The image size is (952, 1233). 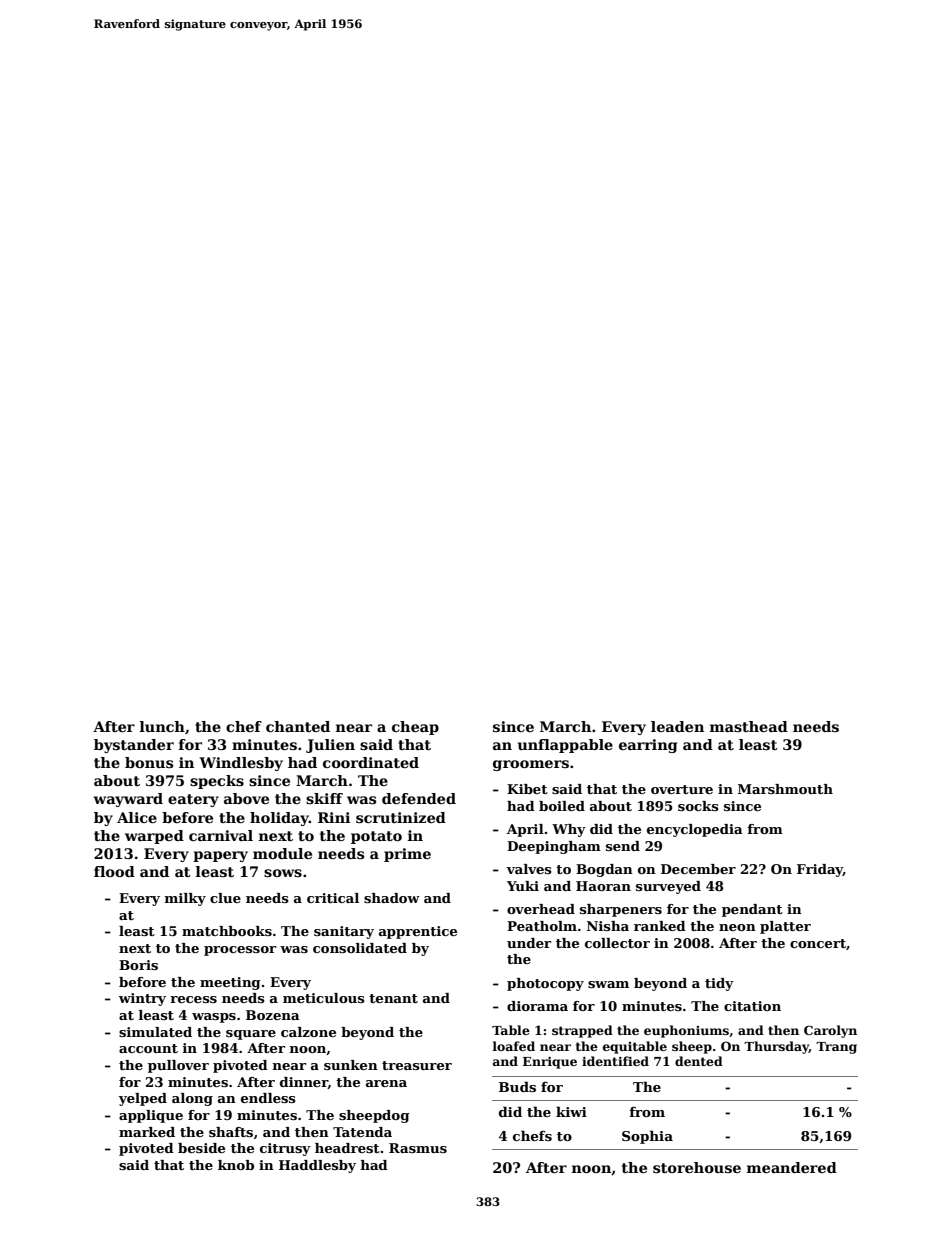 I want to click on diorama, so click(x=537, y=1006).
